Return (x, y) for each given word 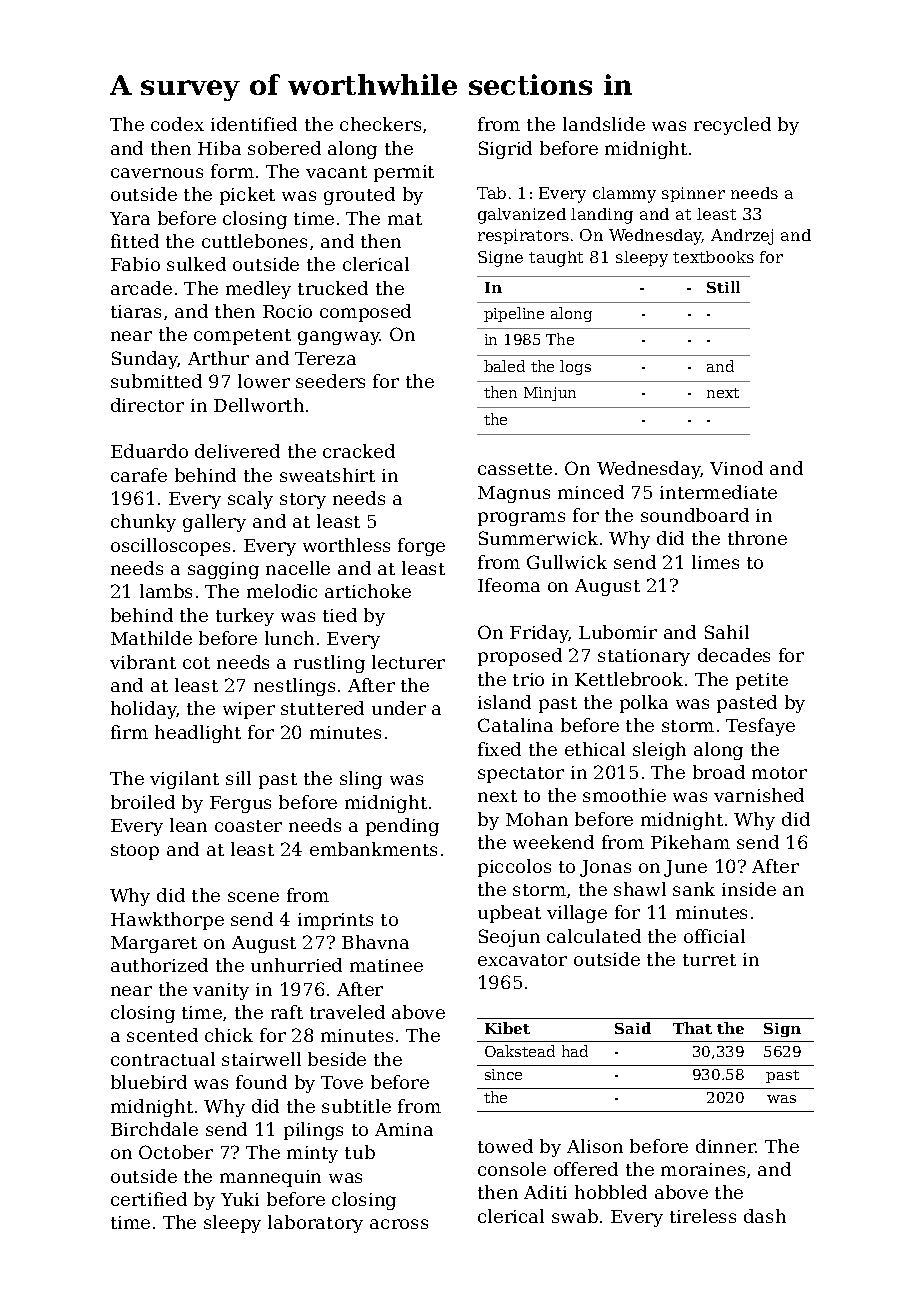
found (261, 1082)
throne (757, 538)
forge (421, 547)
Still (723, 287)
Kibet (507, 1028)
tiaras (136, 311)
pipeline (514, 314)
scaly (250, 500)
